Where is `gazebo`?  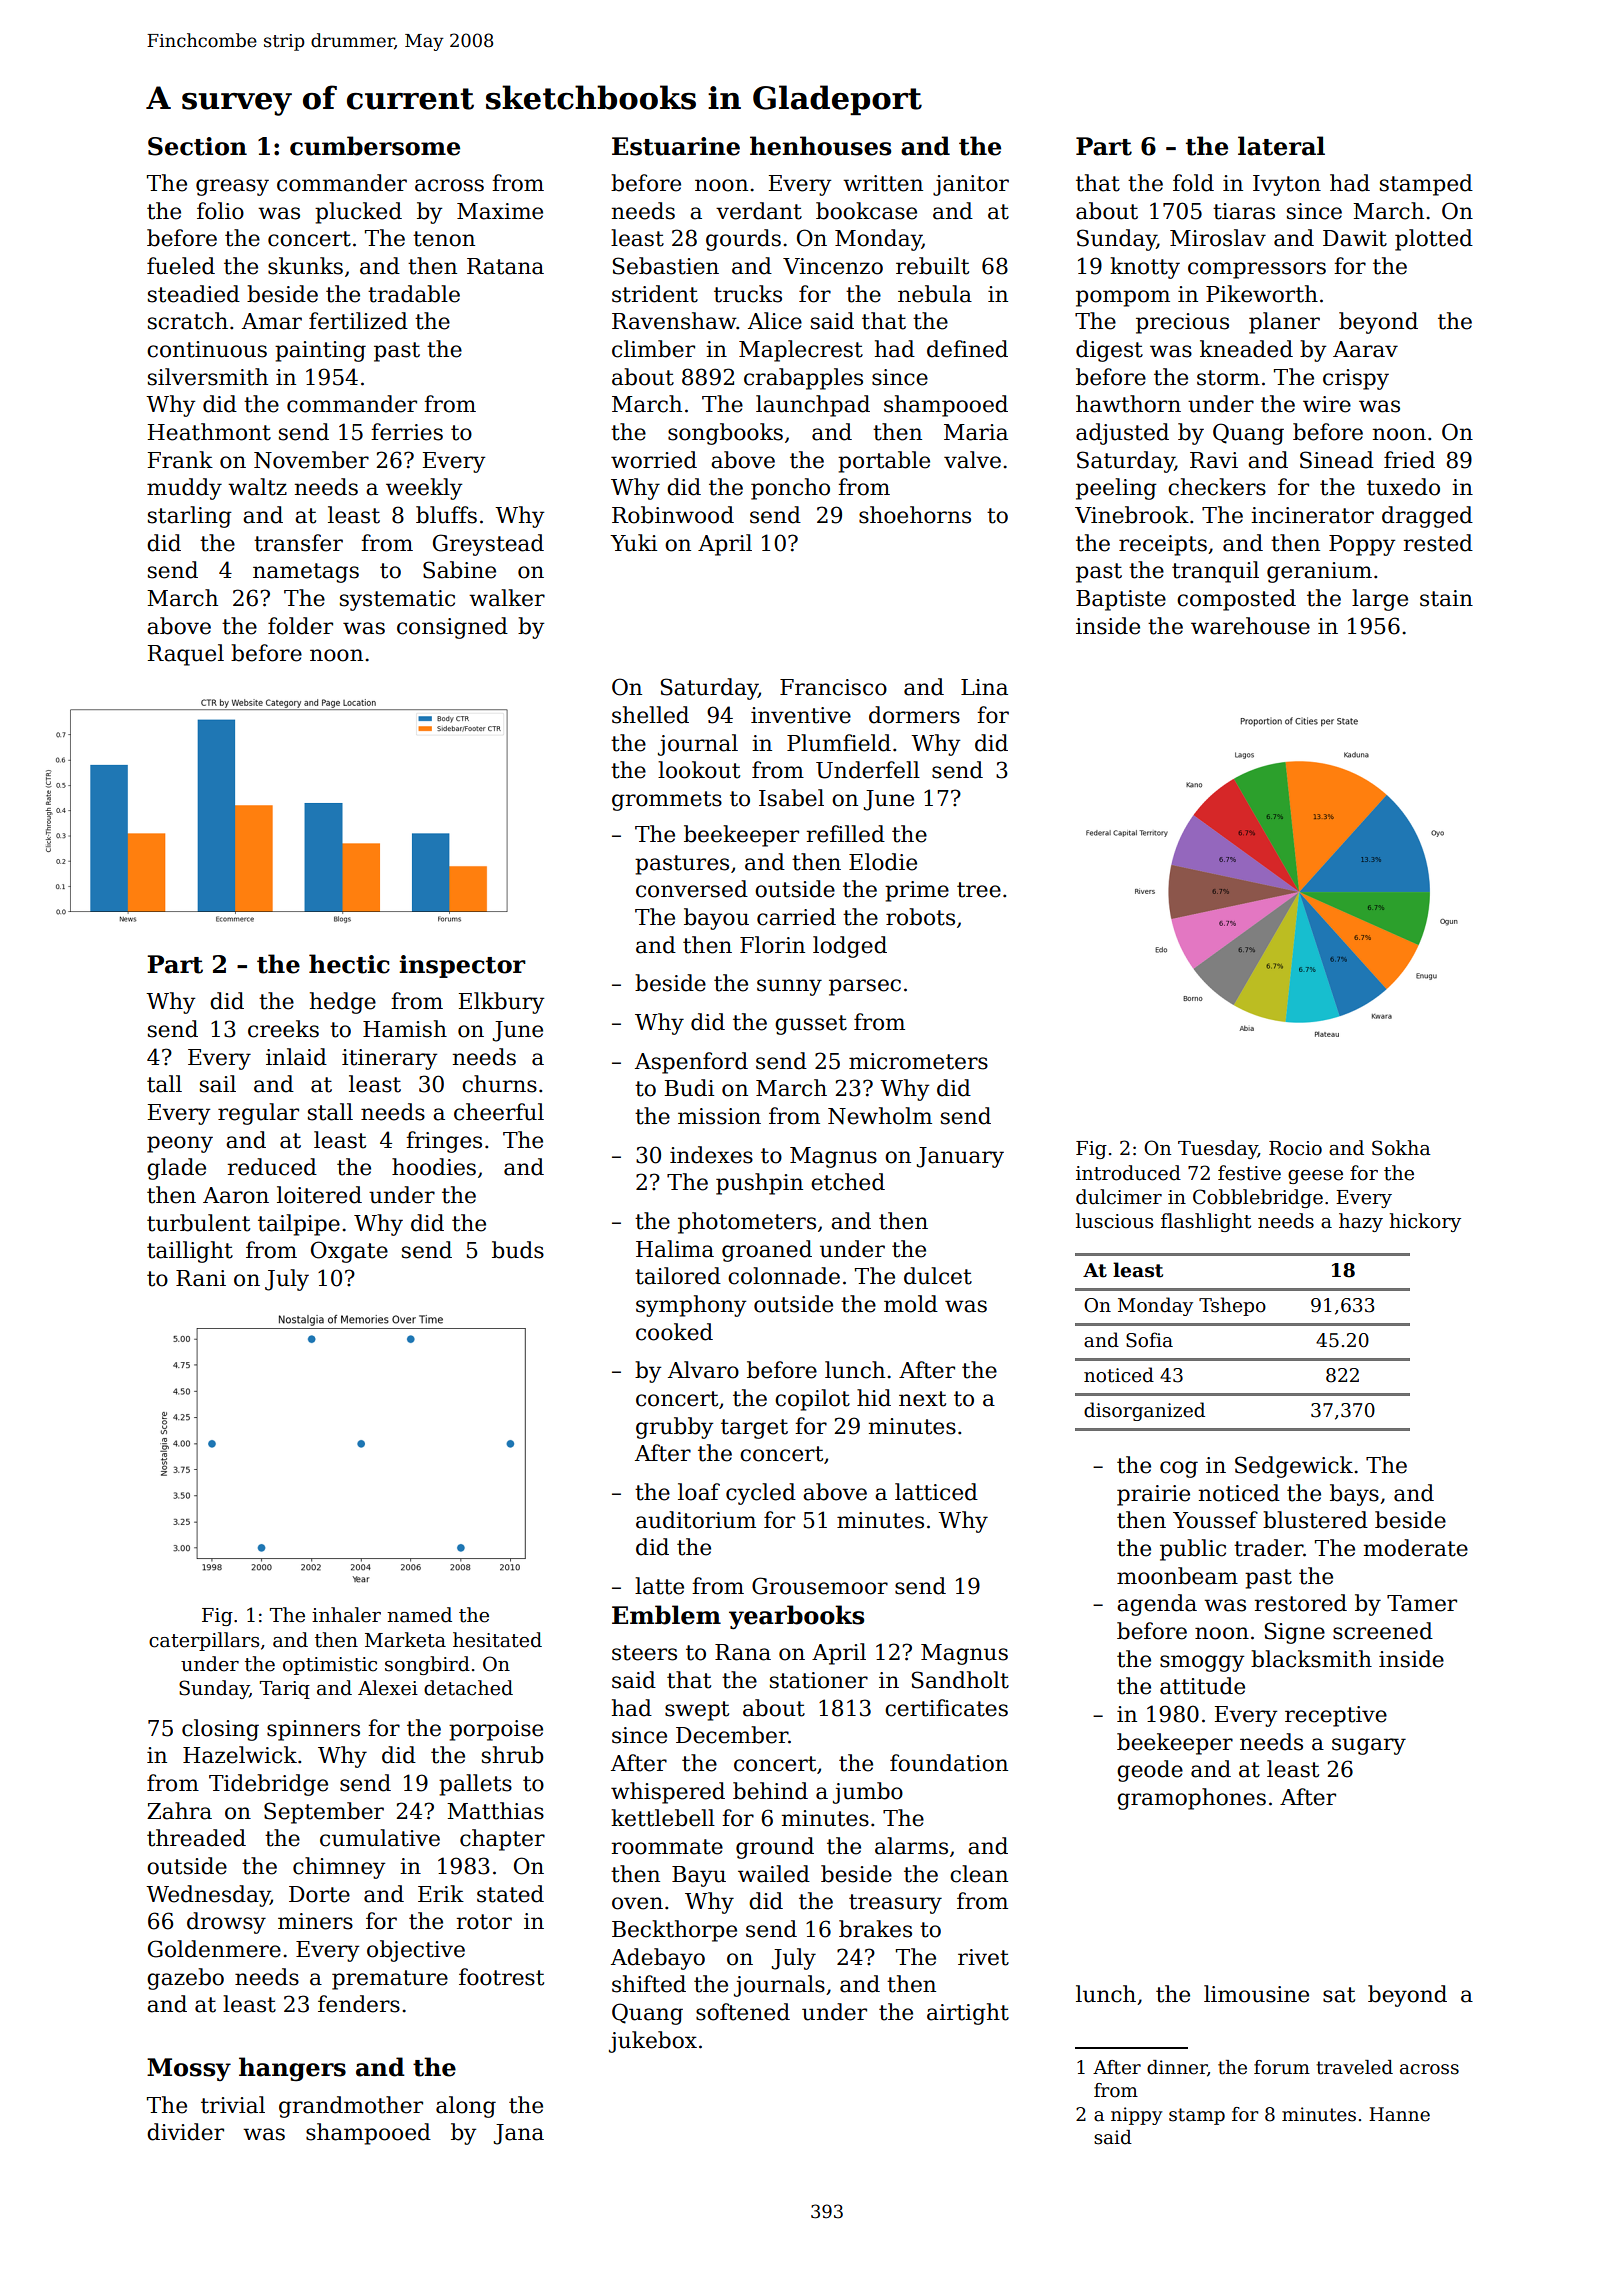
gazebo is located at coordinates (185, 1979).
